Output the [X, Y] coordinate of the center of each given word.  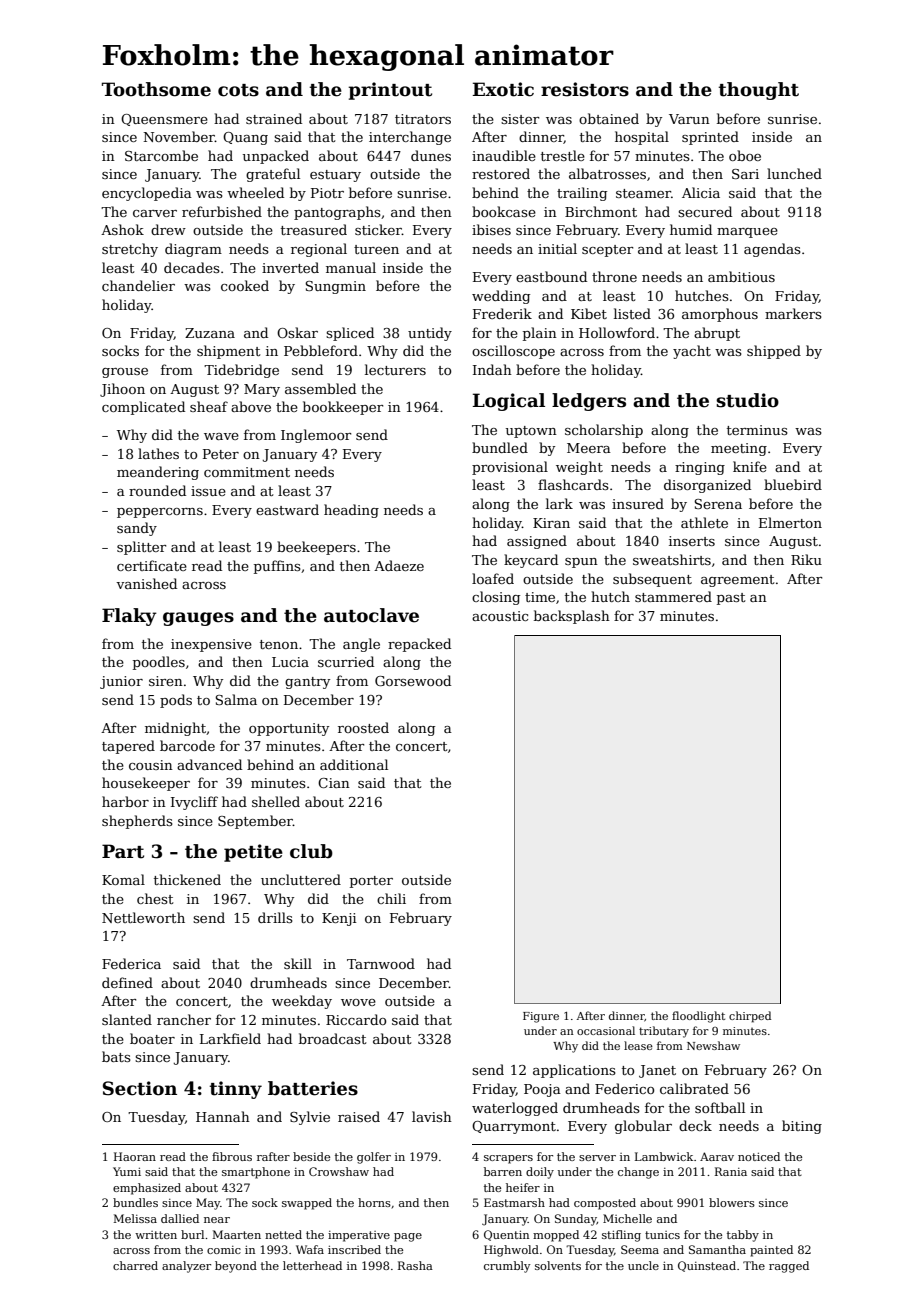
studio [747, 400]
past [731, 599]
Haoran [135, 1156]
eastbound [551, 276]
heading [351, 511]
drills [275, 917]
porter [371, 882]
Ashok [122, 229]
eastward [287, 509]
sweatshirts [672, 559]
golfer [374, 1158]
